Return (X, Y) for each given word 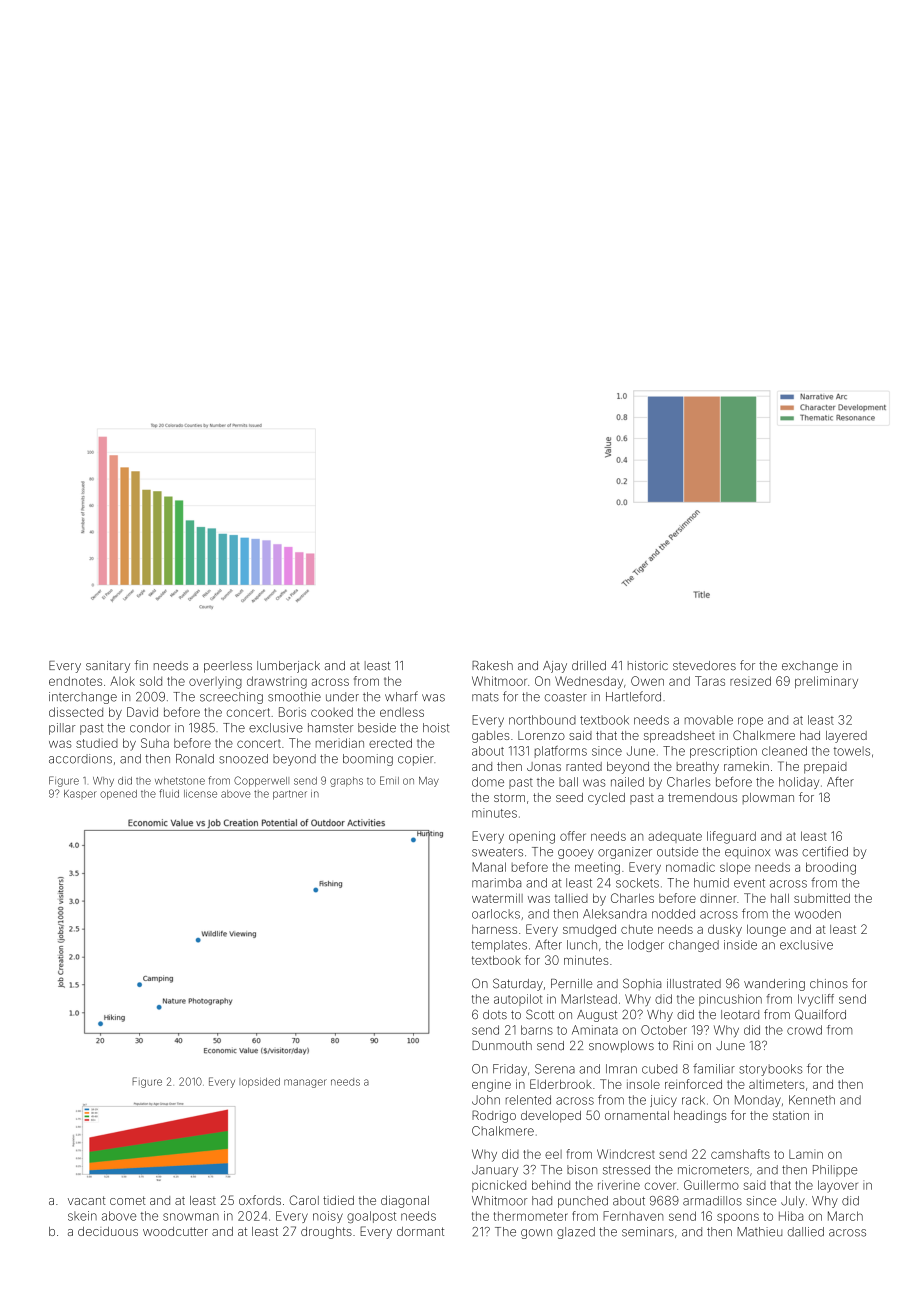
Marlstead (589, 999)
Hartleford (633, 696)
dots (495, 1014)
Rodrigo (494, 1116)
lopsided (259, 1083)
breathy (698, 768)
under (342, 697)
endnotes (75, 681)
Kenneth (812, 1100)
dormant (420, 1231)
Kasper (80, 794)
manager (305, 1083)
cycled (606, 799)
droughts (326, 1233)
